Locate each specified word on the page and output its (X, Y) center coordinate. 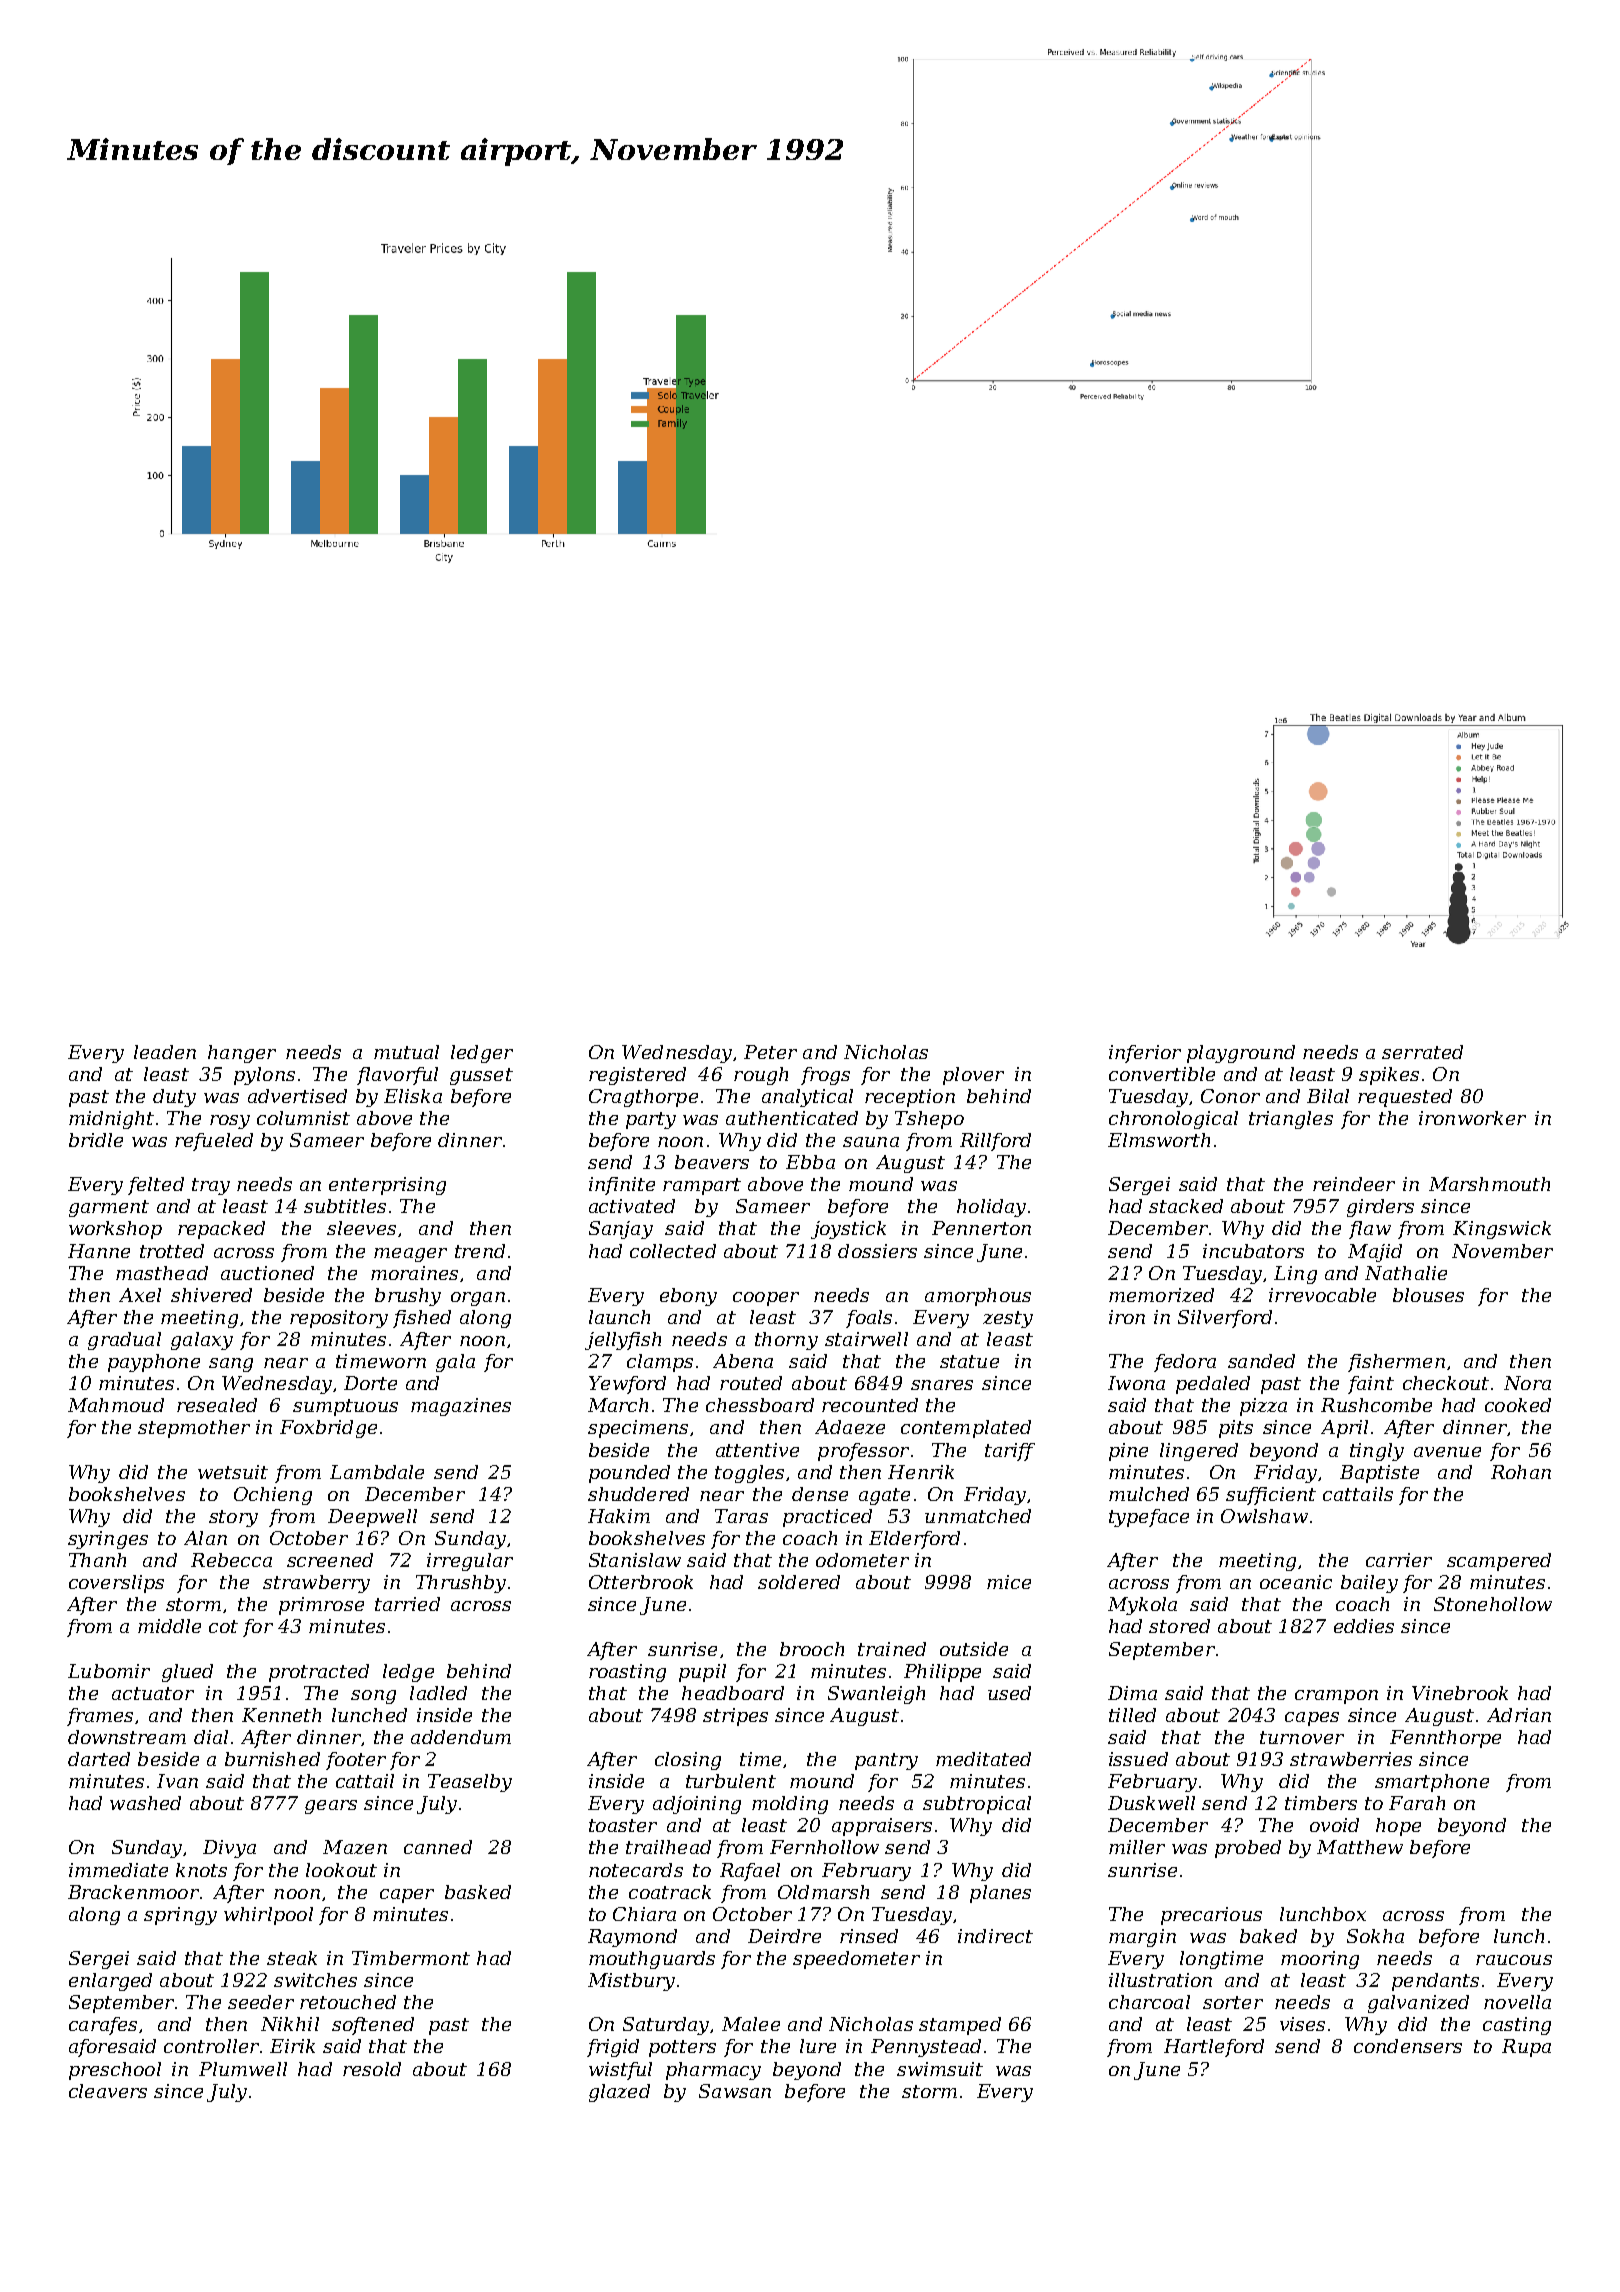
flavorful (397, 1076)
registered (637, 1076)
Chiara (644, 1914)
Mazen (355, 1847)
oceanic (1296, 1582)
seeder (261, 2002)
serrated (1422, 1052)
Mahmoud (116, 1405)
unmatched (978, 1516)
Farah (1417, 1803)
